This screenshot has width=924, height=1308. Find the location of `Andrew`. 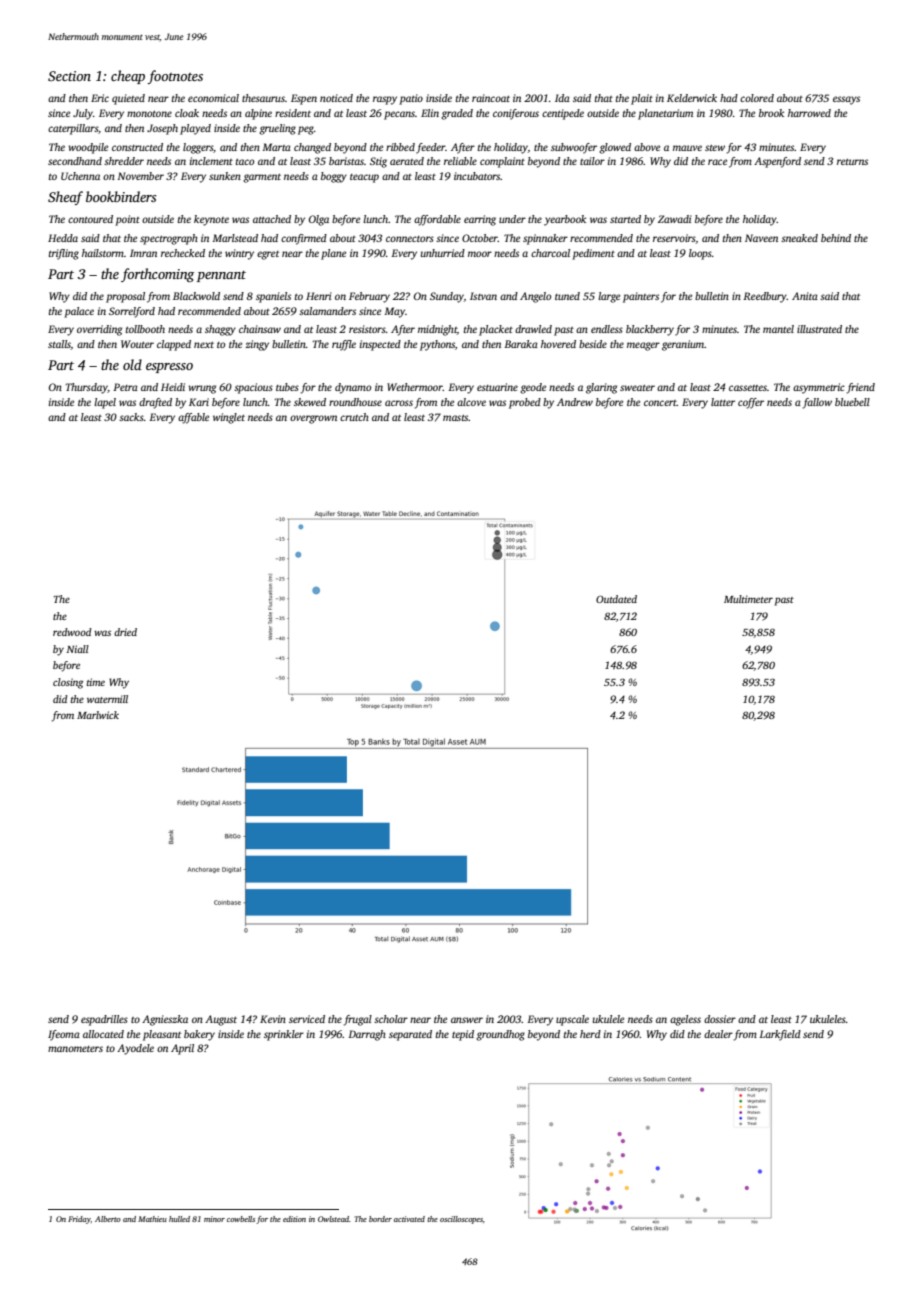

Andrew is located at coordinates (575, 402).
